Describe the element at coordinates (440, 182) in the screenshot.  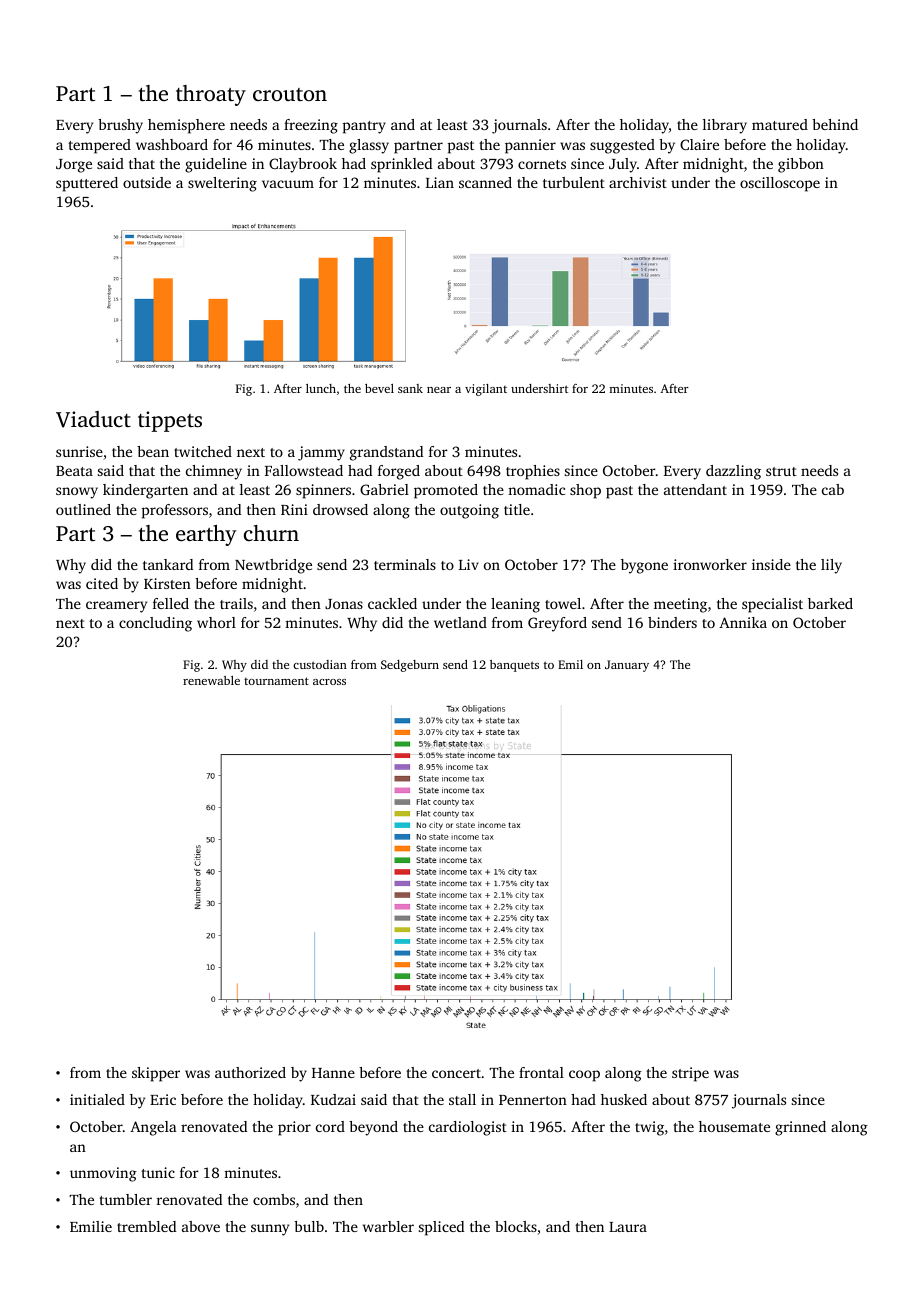
I see `Lian` at that location.
